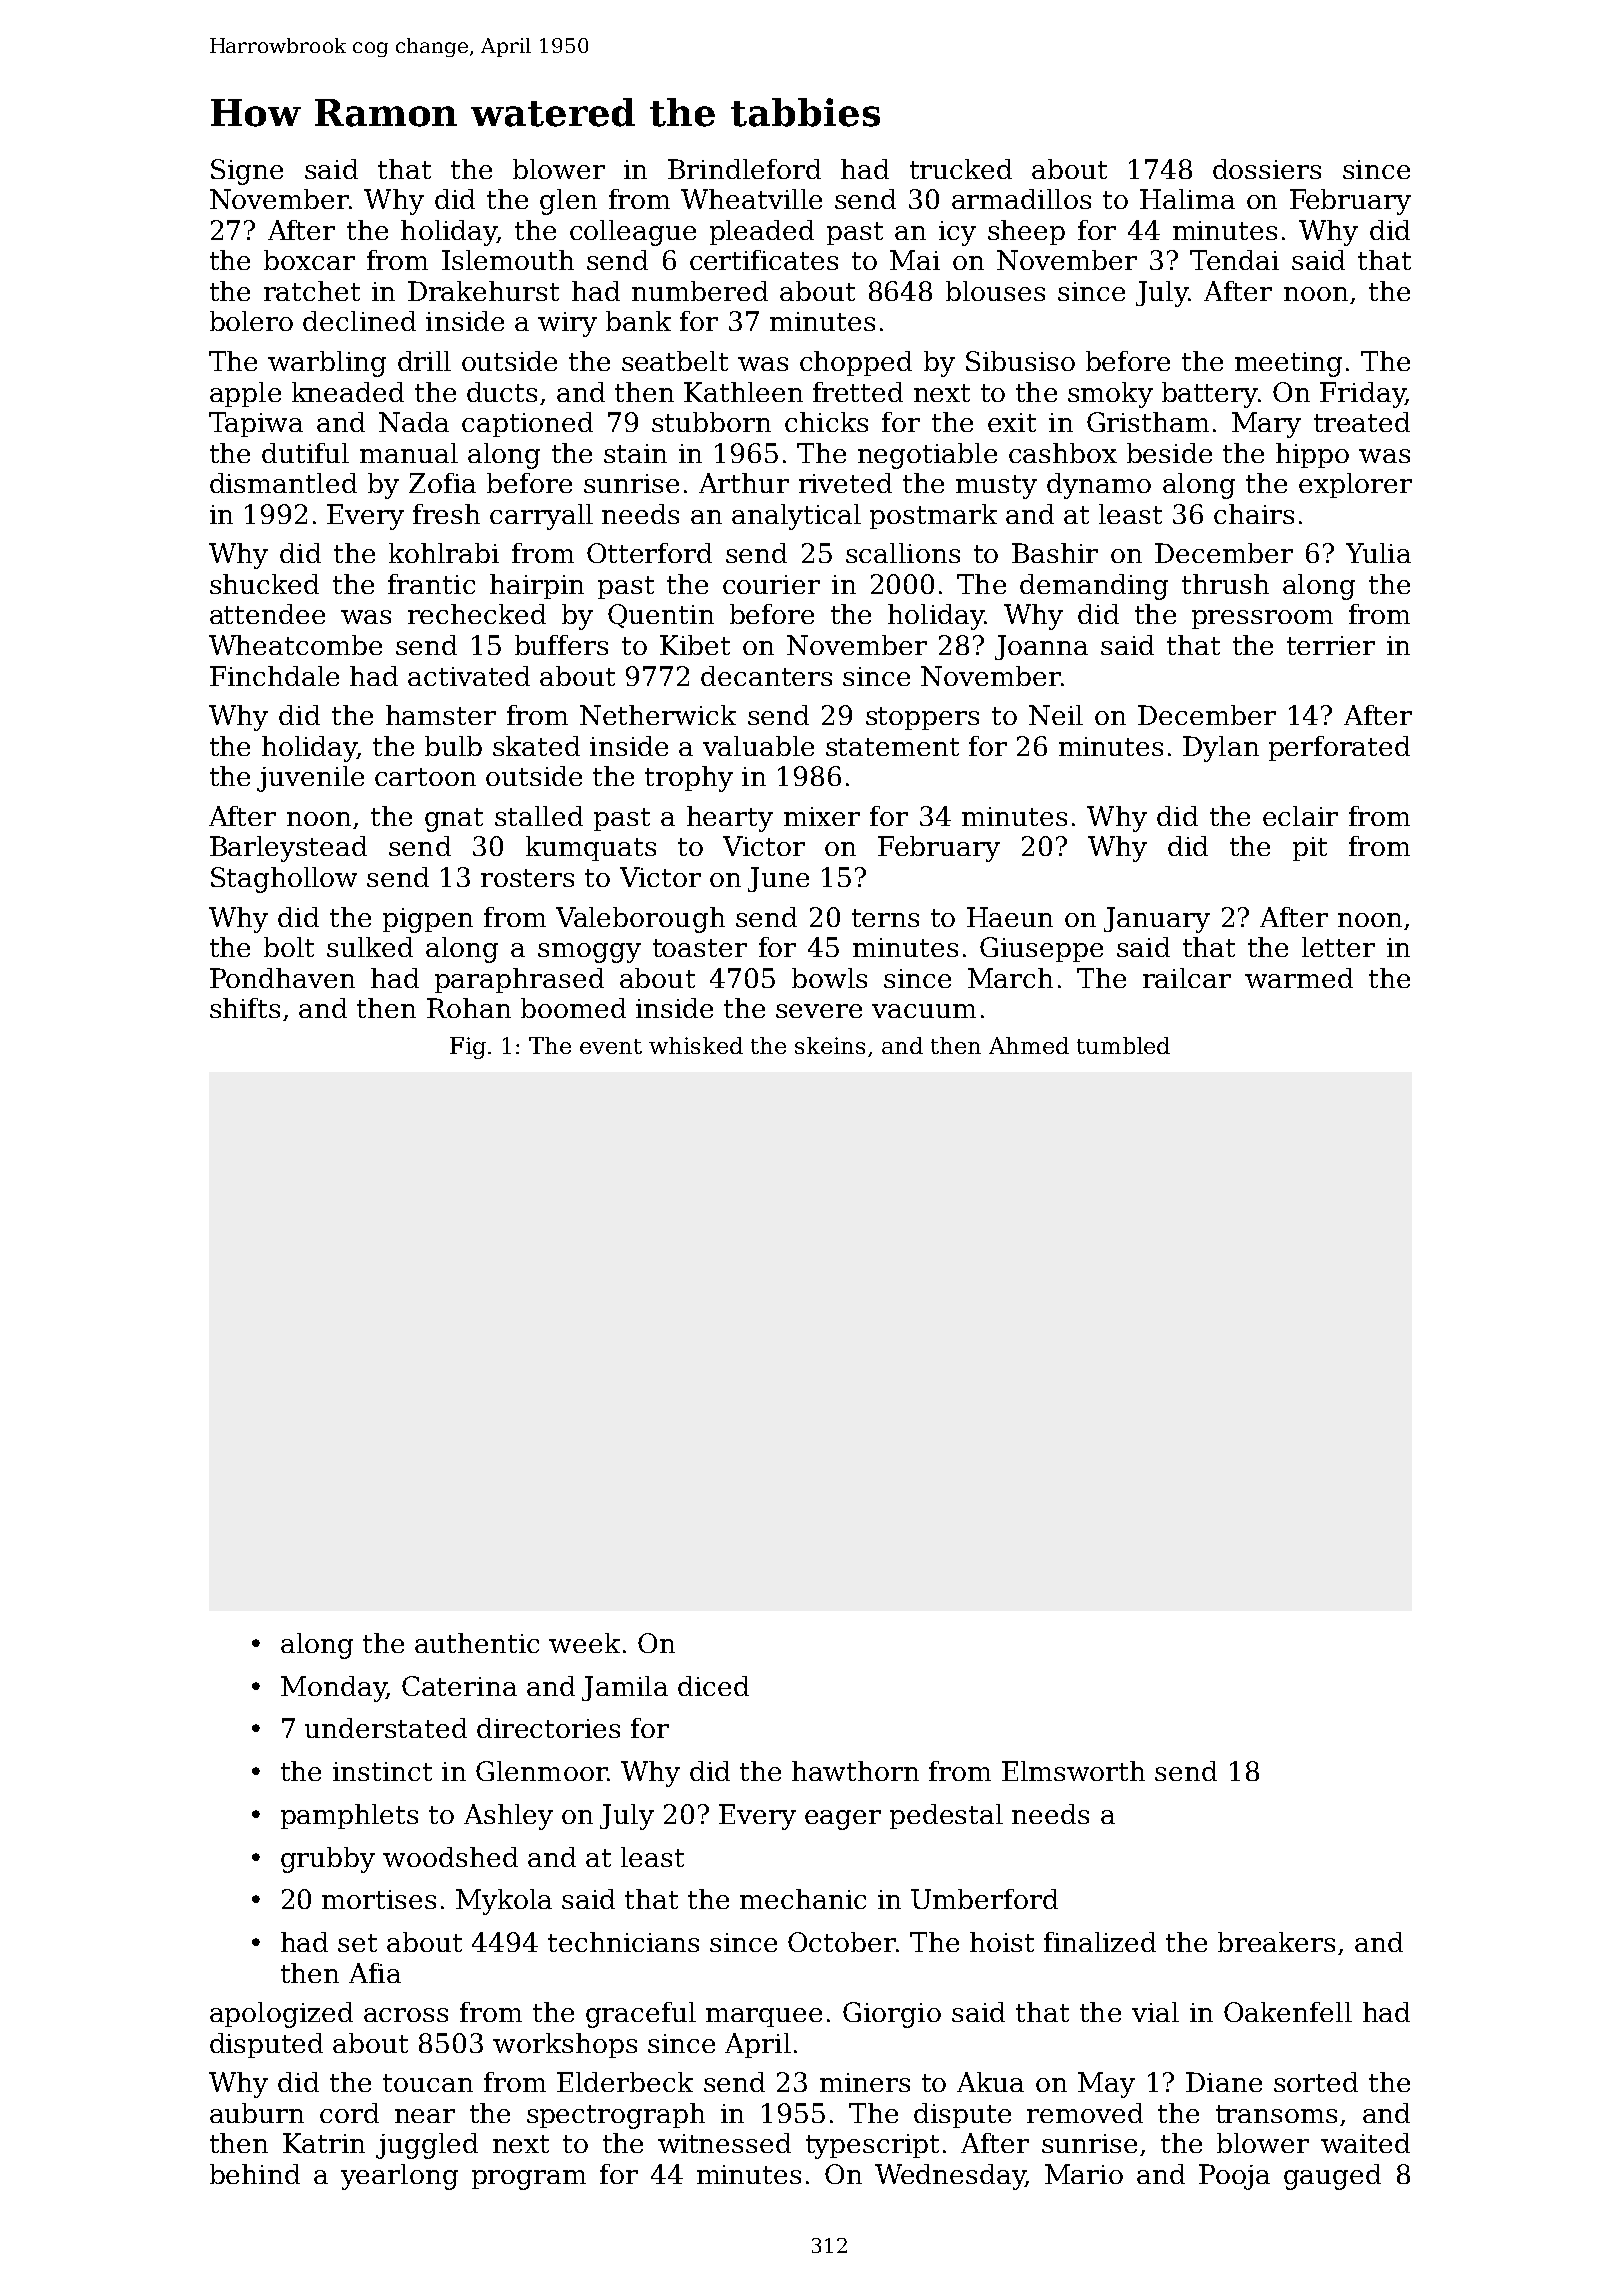 The image size is (1620, 2292). I want to click on tumbled, so click(1123, 1045).
